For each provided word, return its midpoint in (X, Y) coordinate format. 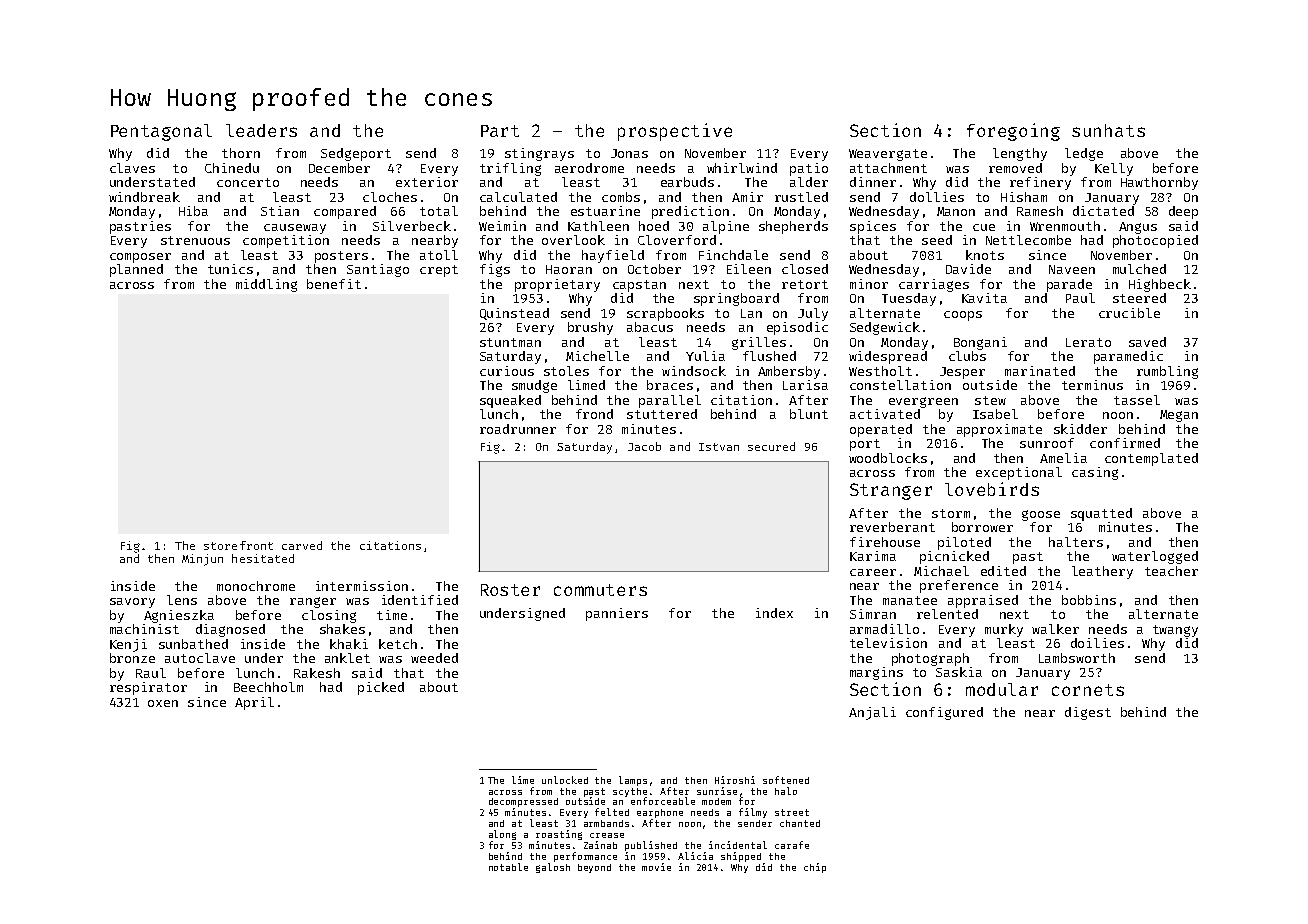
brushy (590, 328)
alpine (726, 227)
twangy (1175, 631)
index (774, 613)
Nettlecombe (1028, 240)
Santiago (378, 270)
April (254, 703)
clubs (967, 356)
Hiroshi (735, 780)
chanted (800, 823)
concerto (248, 182)
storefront (238, 545)
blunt (809, 414)
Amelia (1063, 458)
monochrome (256, 586)
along (502, 835)
